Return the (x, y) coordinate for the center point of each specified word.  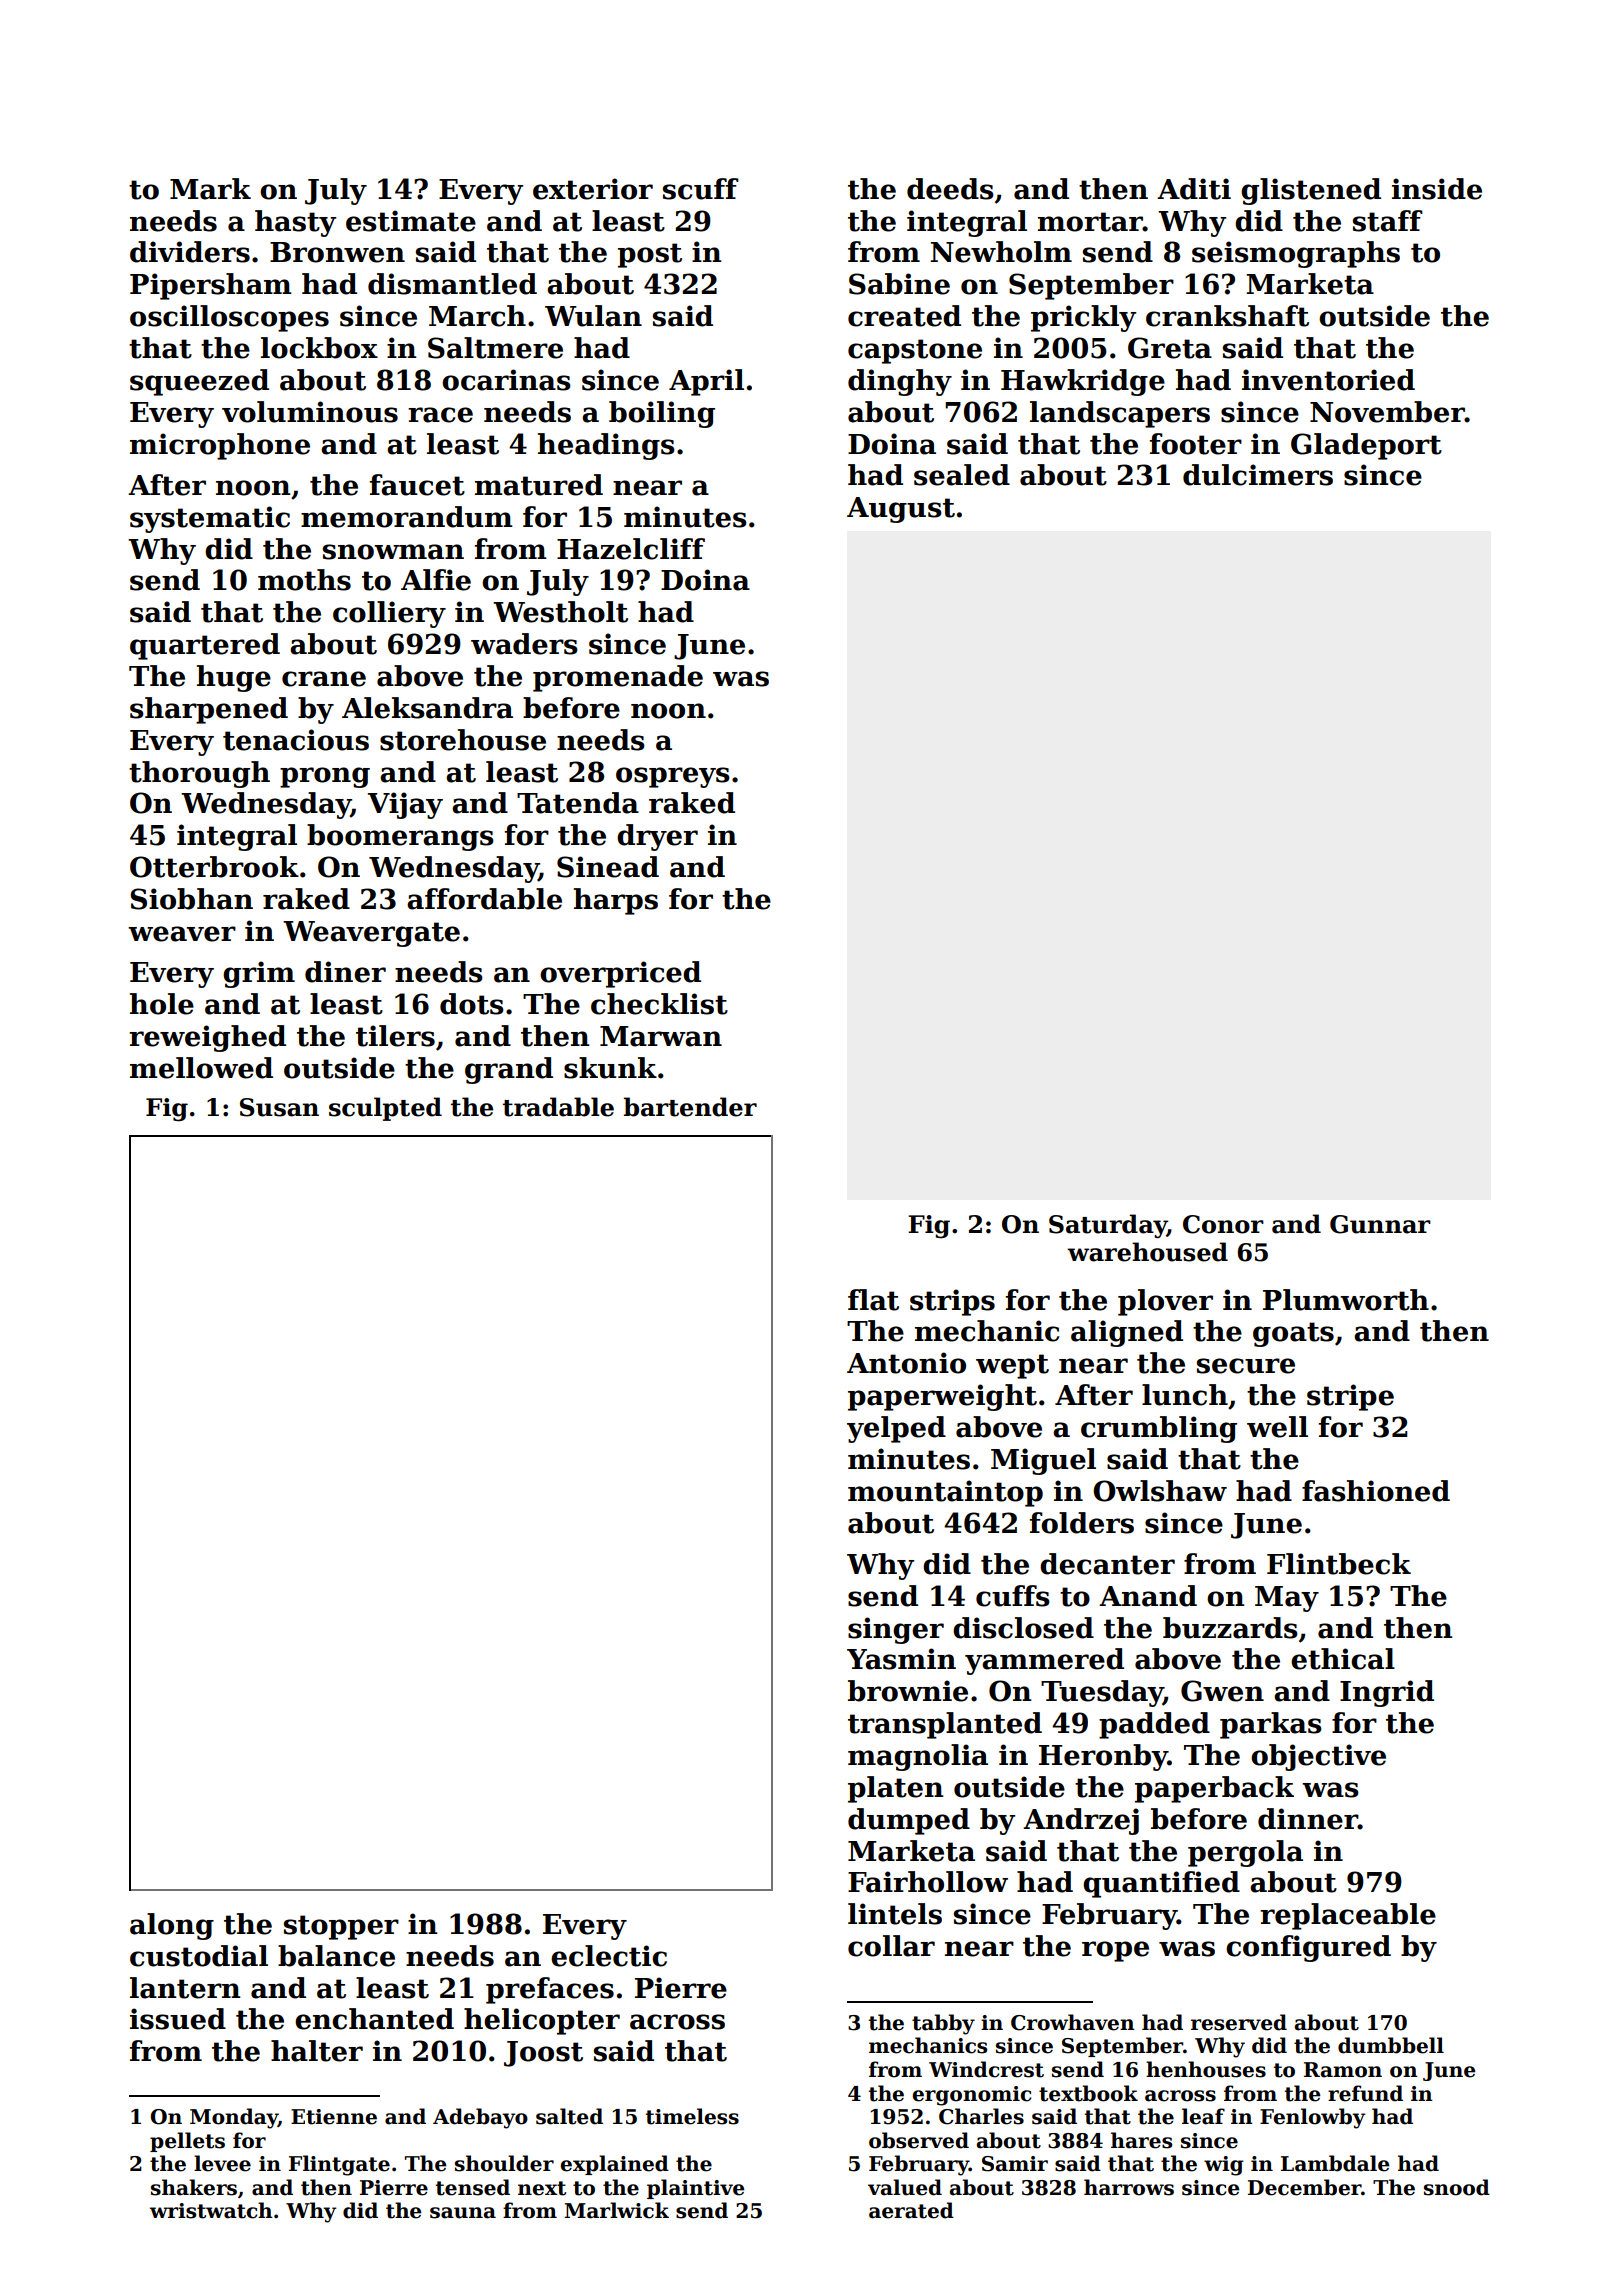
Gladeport (1366, 446)
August (901, 510)
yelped (896, 1429)
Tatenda (578, 803)
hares (1141, 2140)
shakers (194, 2187)
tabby (943, 2024)
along (172, 1926)
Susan (279, 1107)
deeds (950, 189)
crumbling (1159, 1429)
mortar (1090, 222)
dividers (190, 252)
